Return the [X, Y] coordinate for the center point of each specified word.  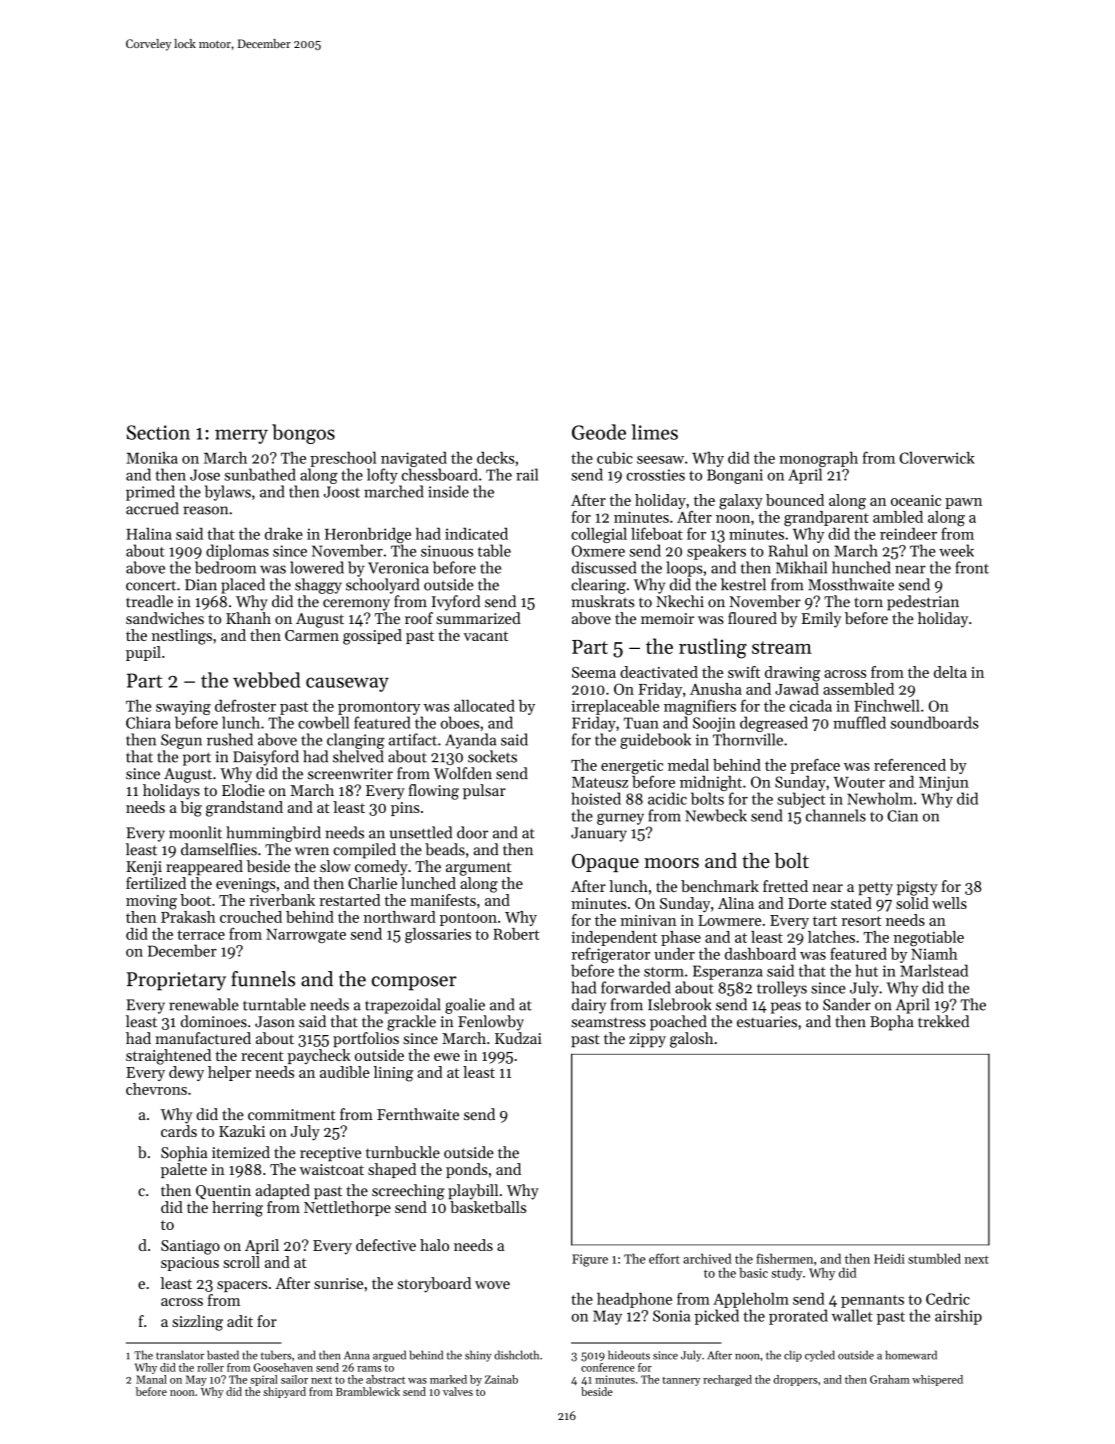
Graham [890, 1379]
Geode [599, 432]
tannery [681, 1381]
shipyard [284, 1392]
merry [241, 436]
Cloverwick [937, 457]
